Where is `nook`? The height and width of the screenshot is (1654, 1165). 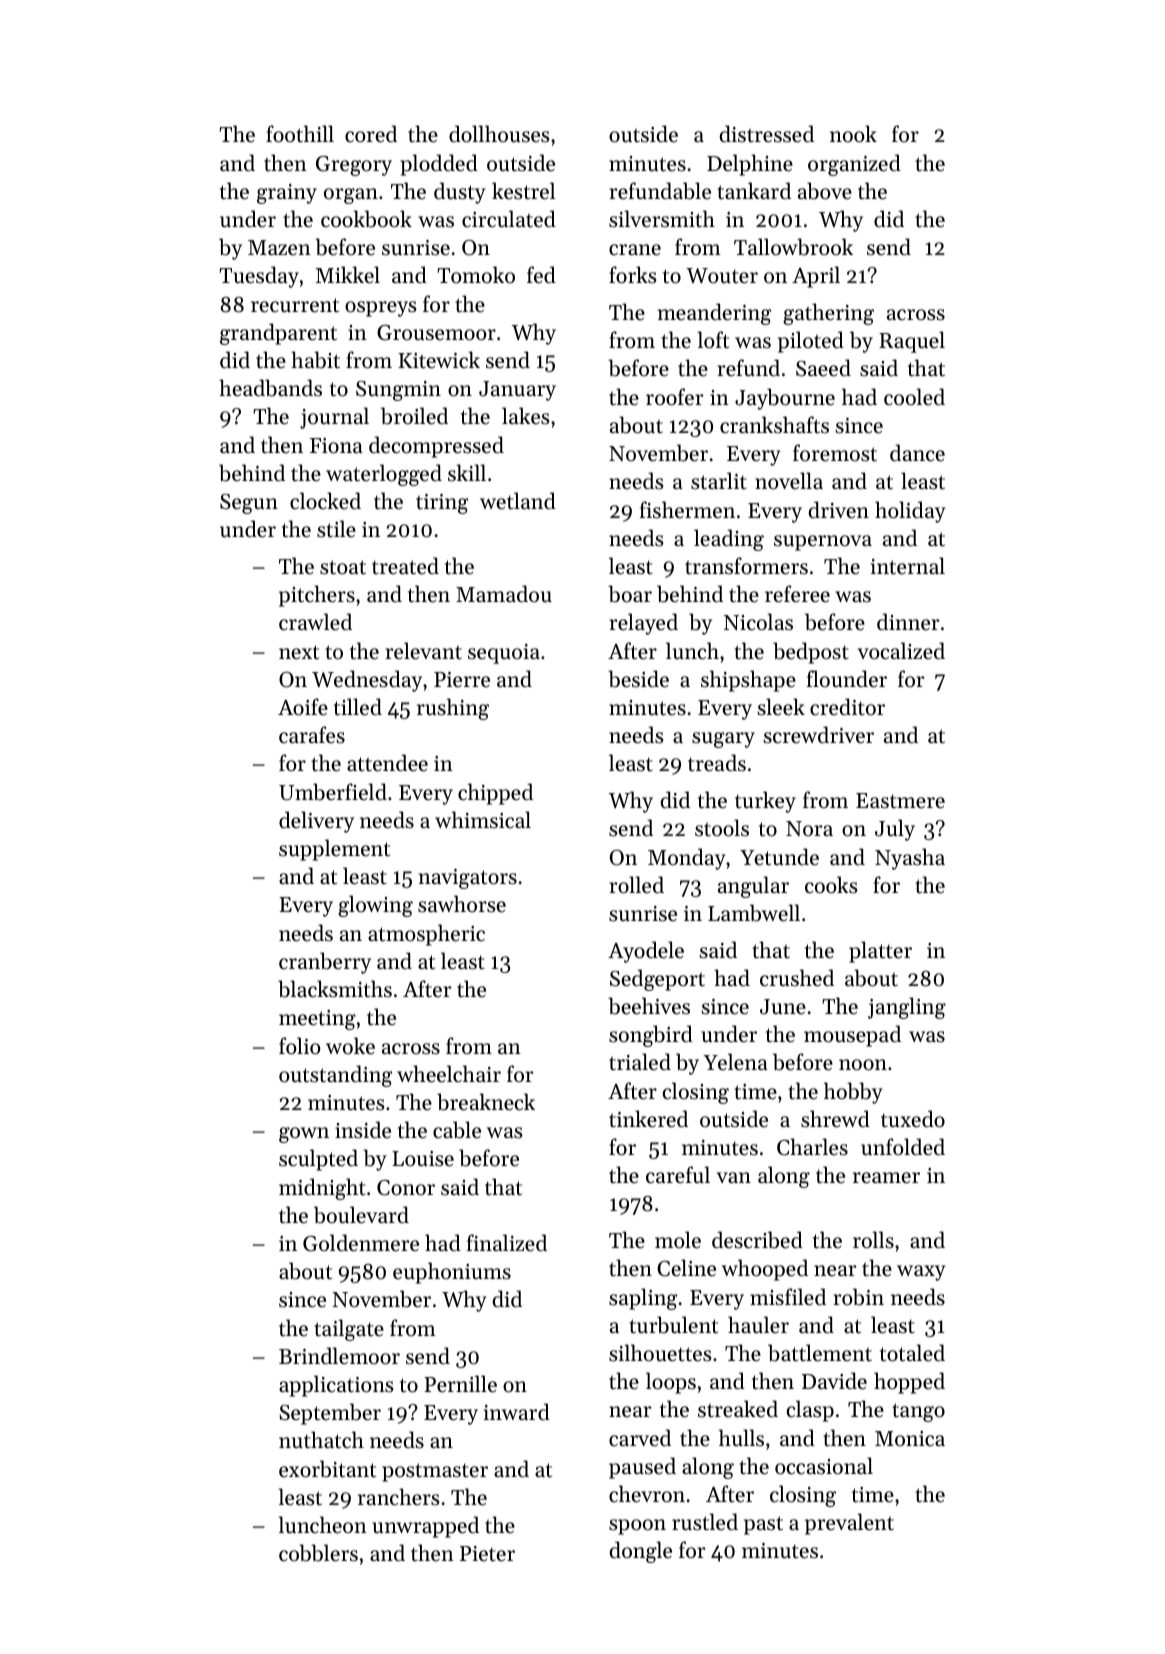 nook is located at coordinates (853, 134).
